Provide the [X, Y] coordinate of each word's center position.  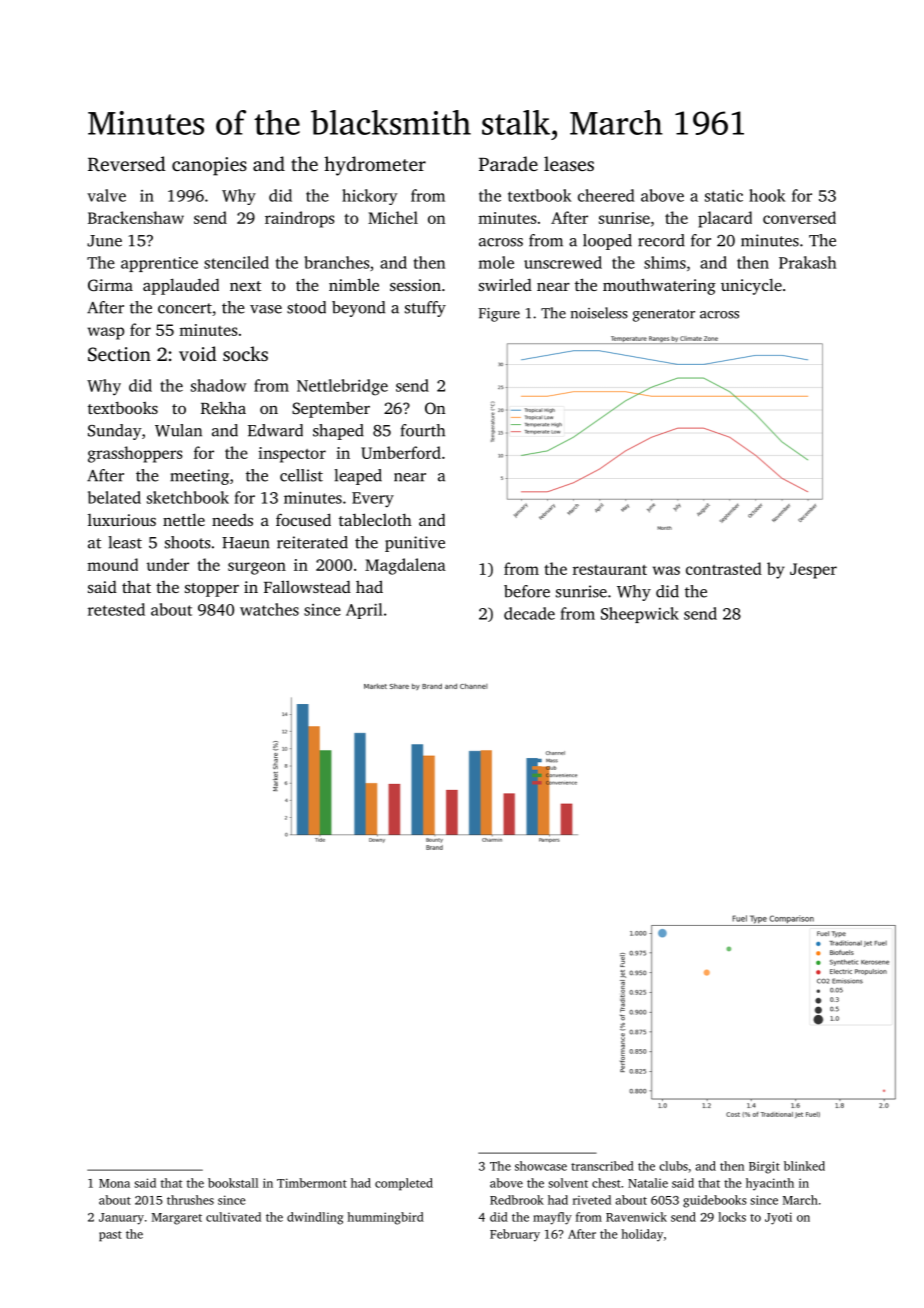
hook [767, 195]
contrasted [724, 568]
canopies [209, 166]
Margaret [177, 1219]
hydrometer [375, 166]
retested [116, 609]
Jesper [813, 571]
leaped [358, 477]
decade [529, 613]
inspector [292, 455]
